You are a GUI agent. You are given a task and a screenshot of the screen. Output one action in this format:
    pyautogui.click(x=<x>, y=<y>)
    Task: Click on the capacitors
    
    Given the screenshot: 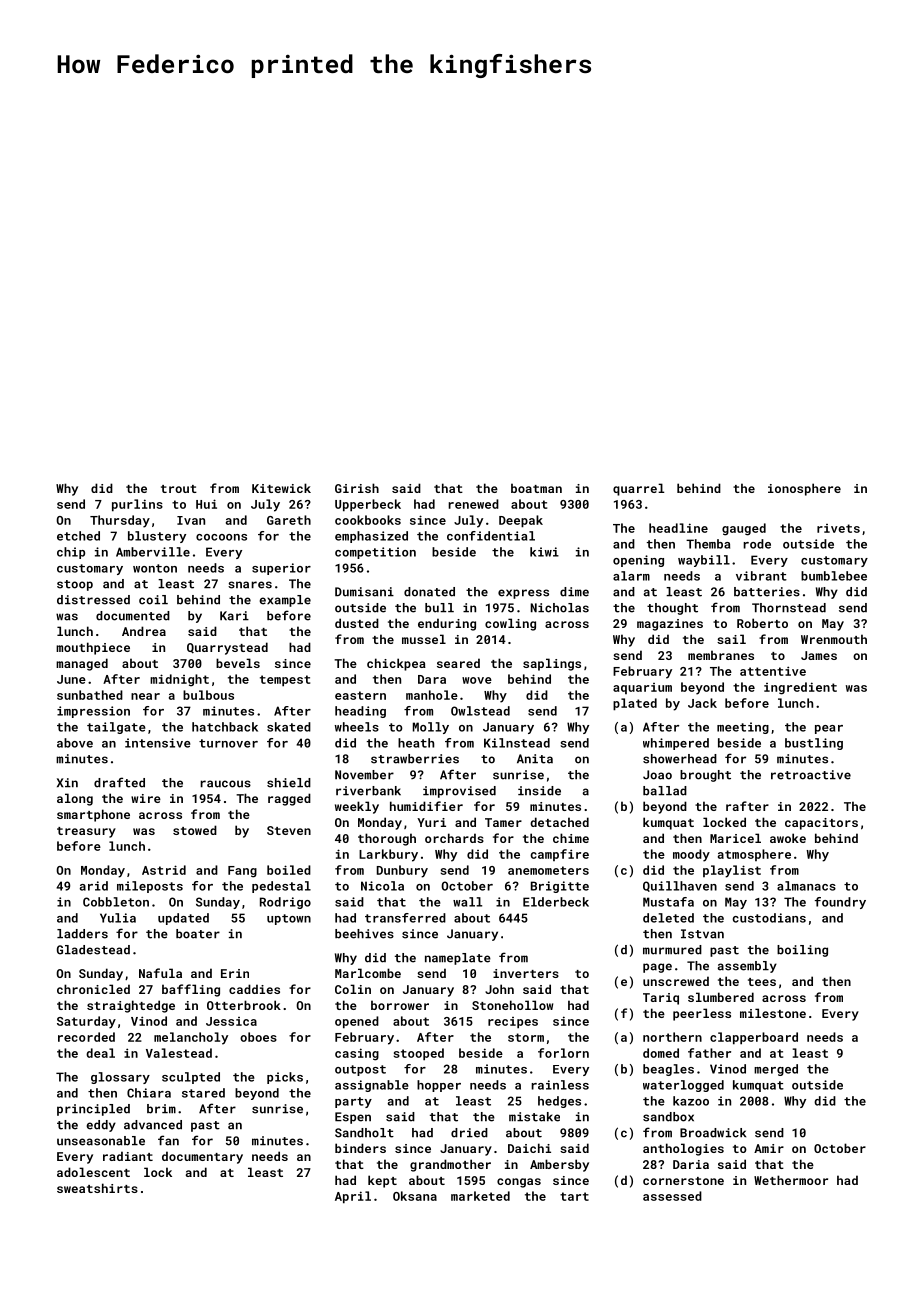 What is the action you would take?
    pyautogui.click(x=821, y=824)
